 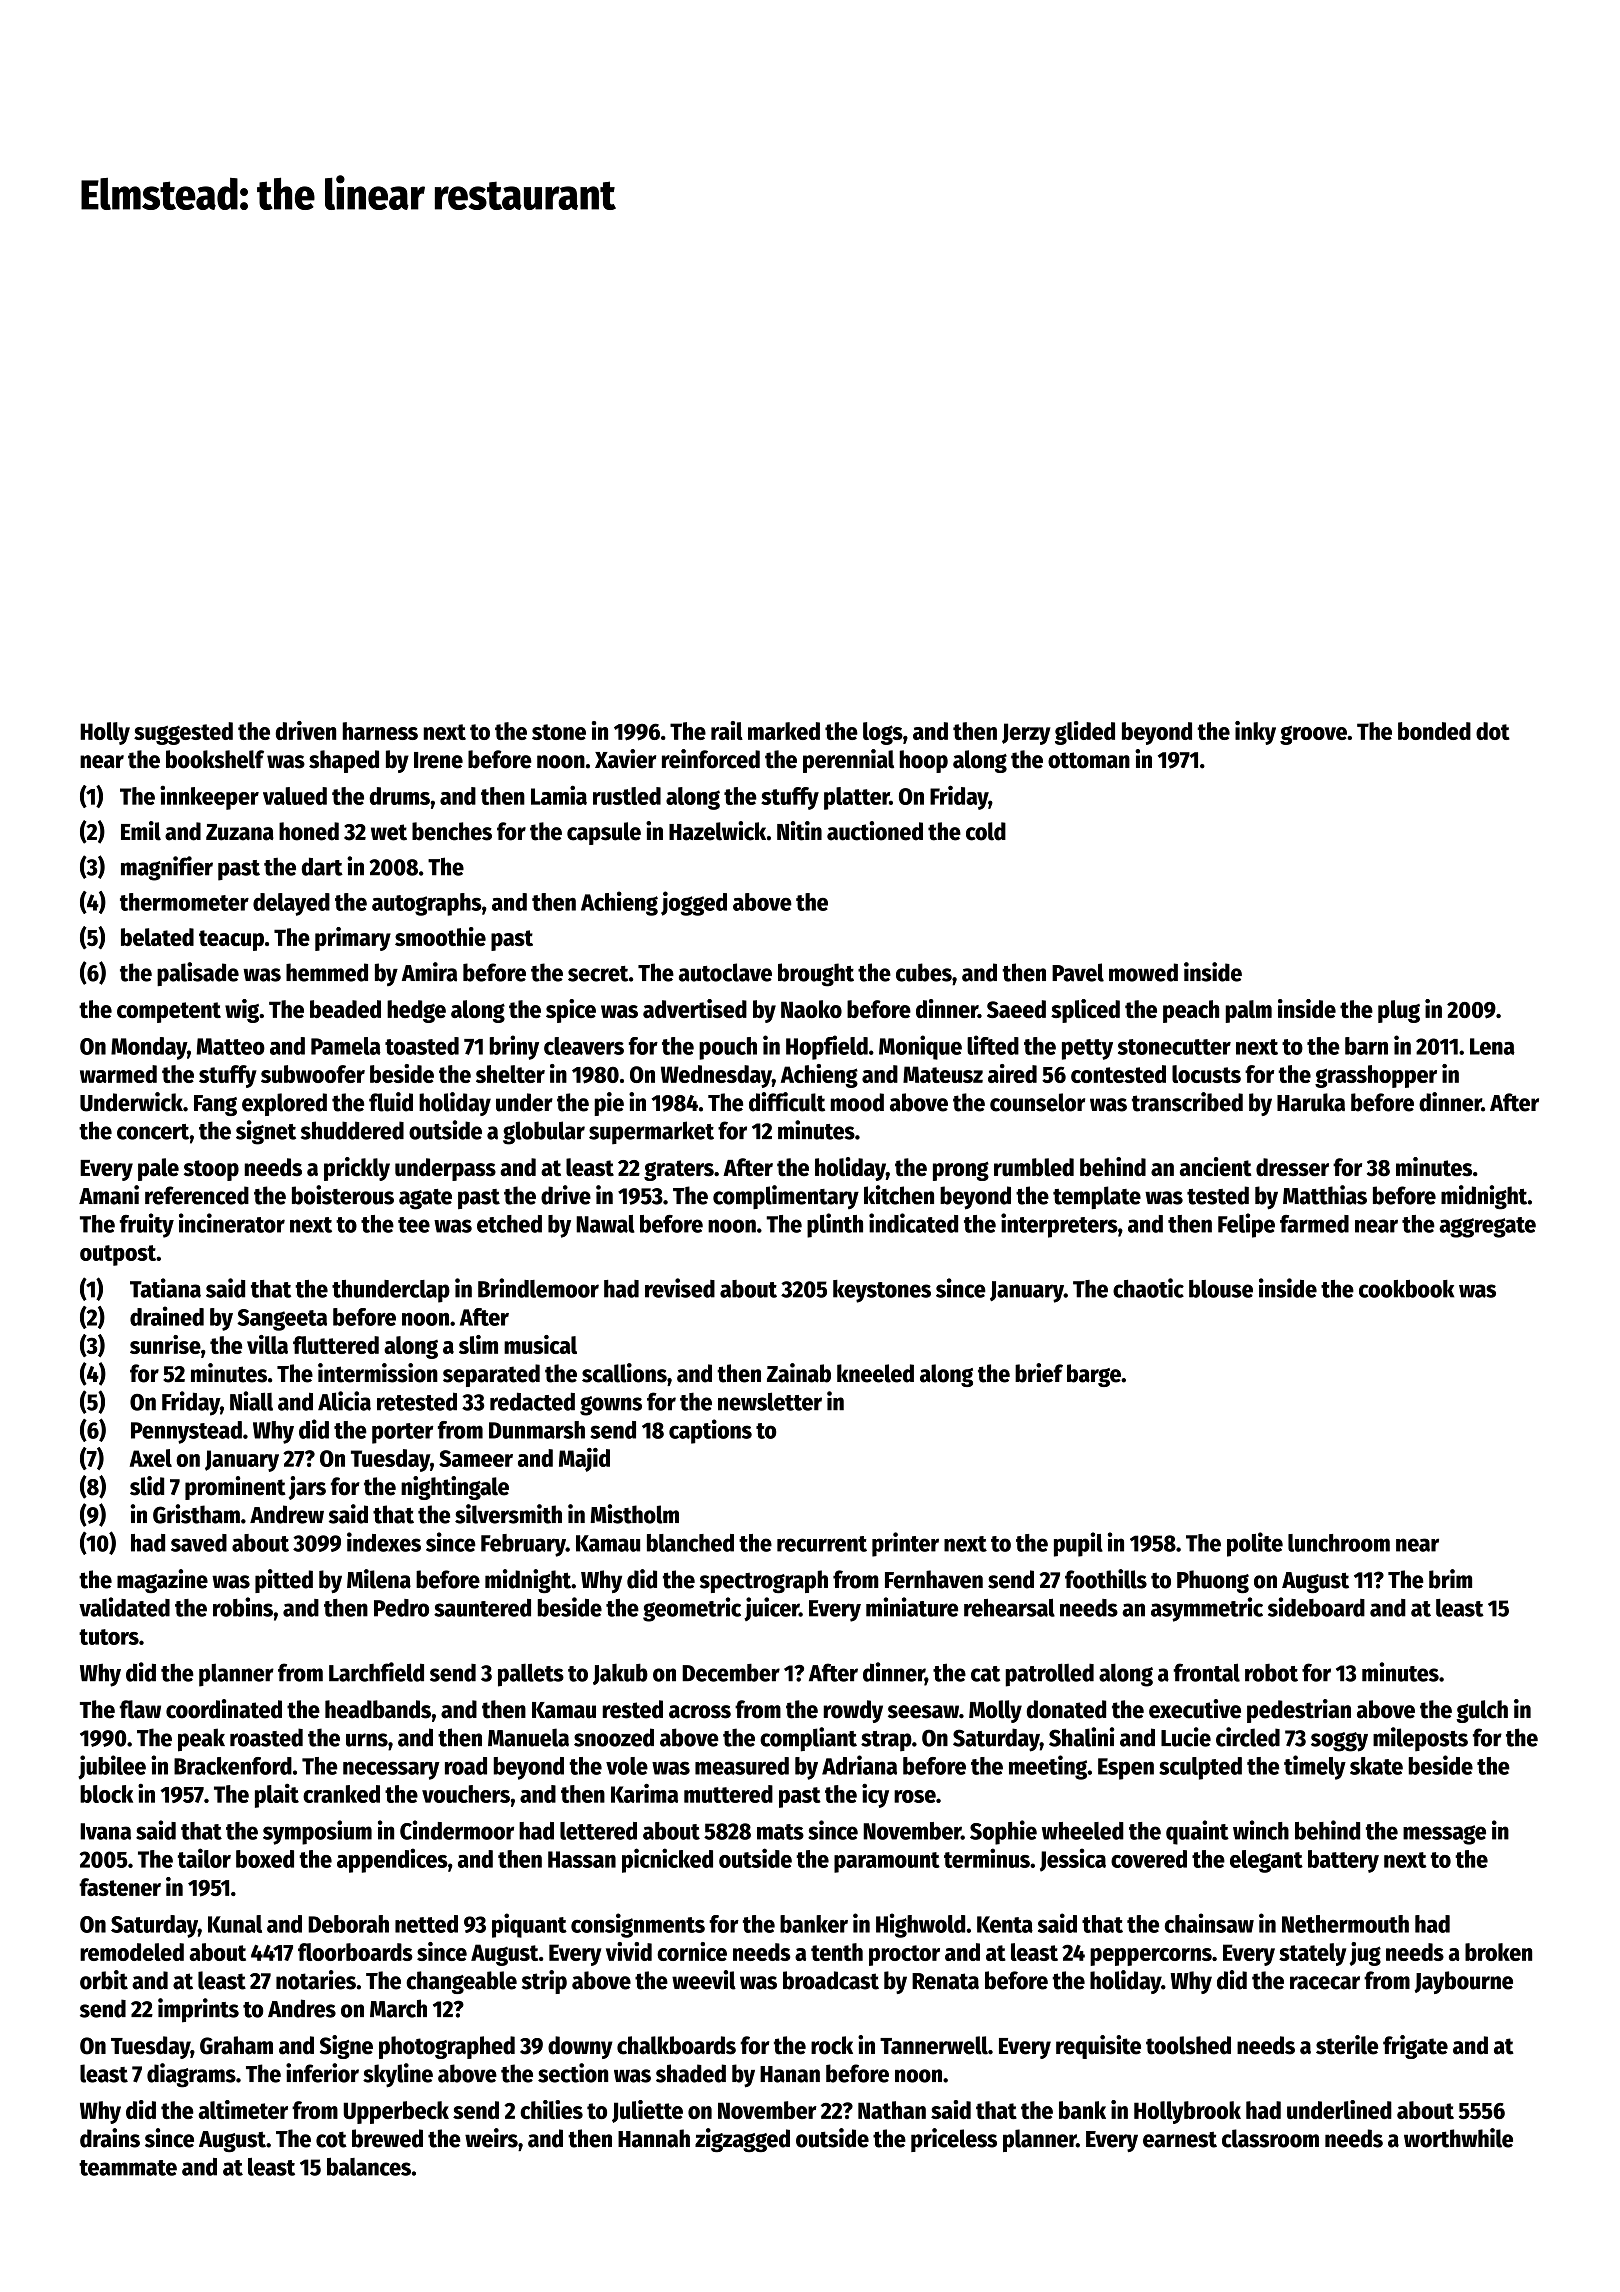 What do you see at coordinates (1246, 1225) in the document?
I see `Felipe` at bounding box center [1246, 1225].
